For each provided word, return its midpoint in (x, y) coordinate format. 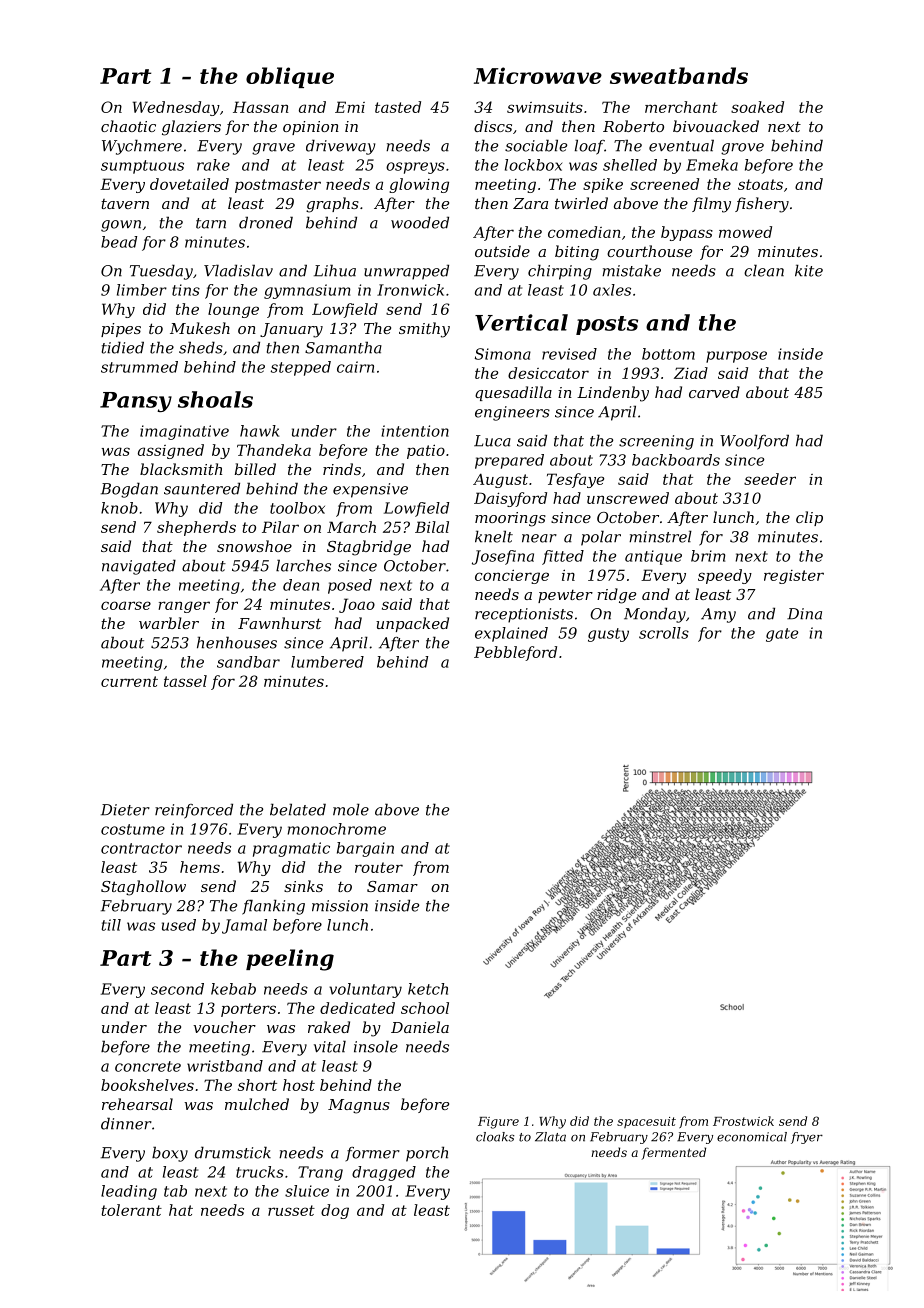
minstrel (660, 536)
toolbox (297, 508)
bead (119, 242)
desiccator (548, 373)
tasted (398, 107)
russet (291, 1210)
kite (809, 270)
